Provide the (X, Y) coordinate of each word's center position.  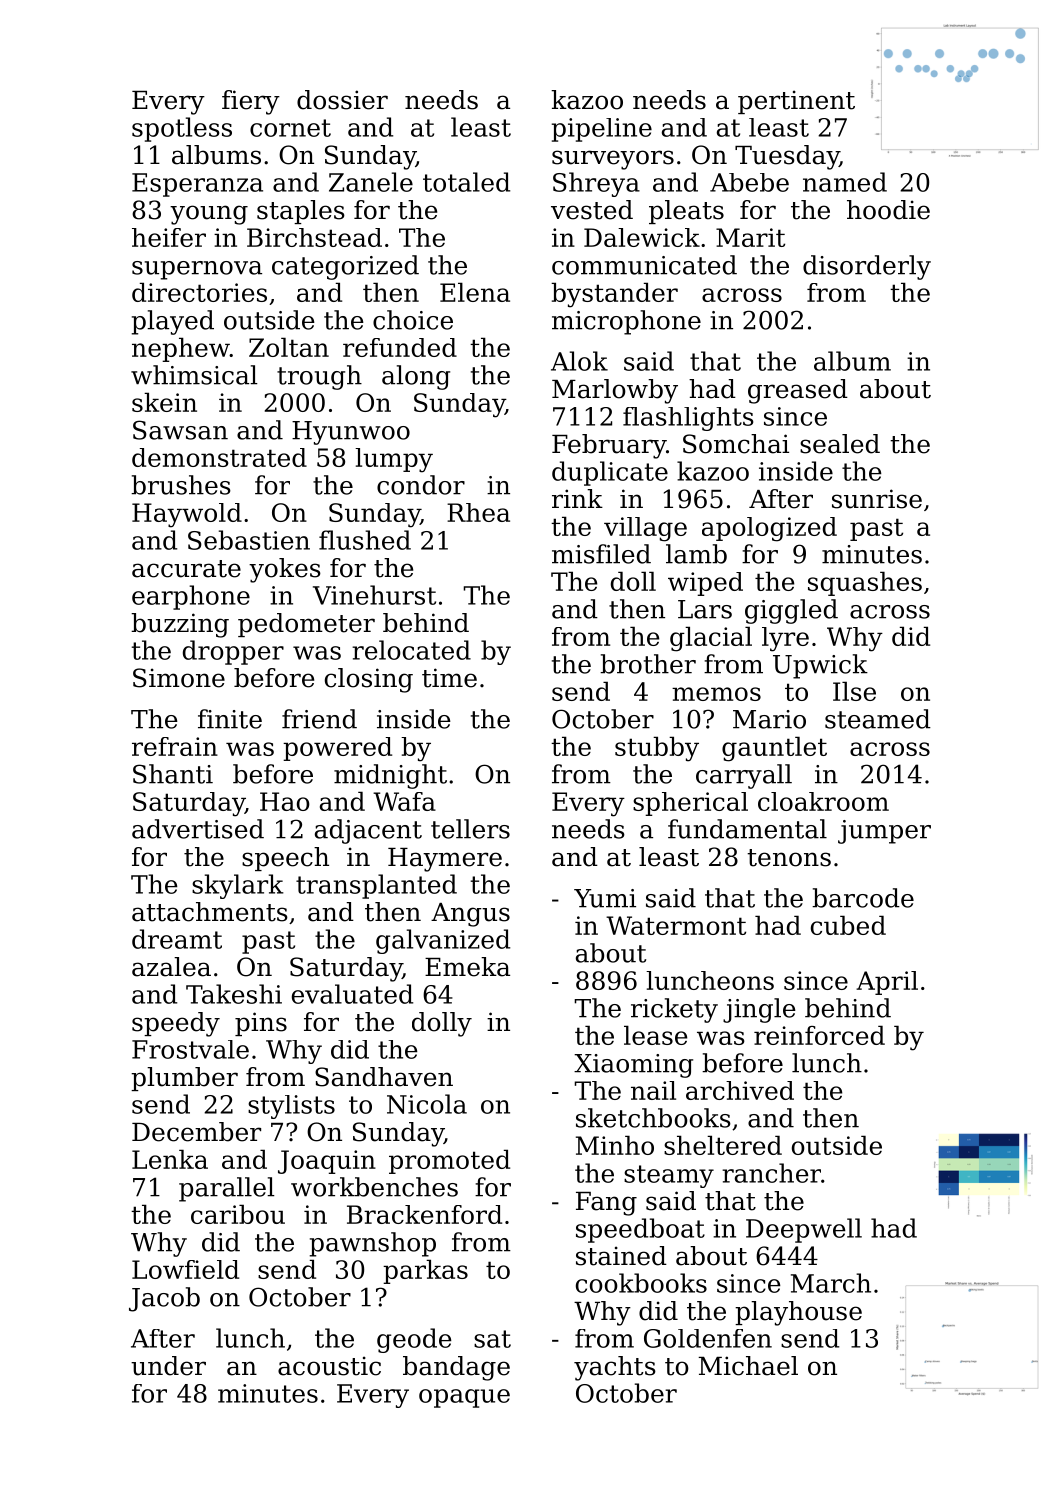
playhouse (798, 1313)
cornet (290, 128)
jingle (759, 1010)
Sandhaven (384, 1077)
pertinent (796, 102)
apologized (769, 529)
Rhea (478, 512)
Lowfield (185, 1269)
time (449, 678)
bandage (456, 1368)
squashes (865, 583)
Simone (179, 678)
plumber (184, 1079)
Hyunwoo (351, 433)
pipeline (602, 130)
